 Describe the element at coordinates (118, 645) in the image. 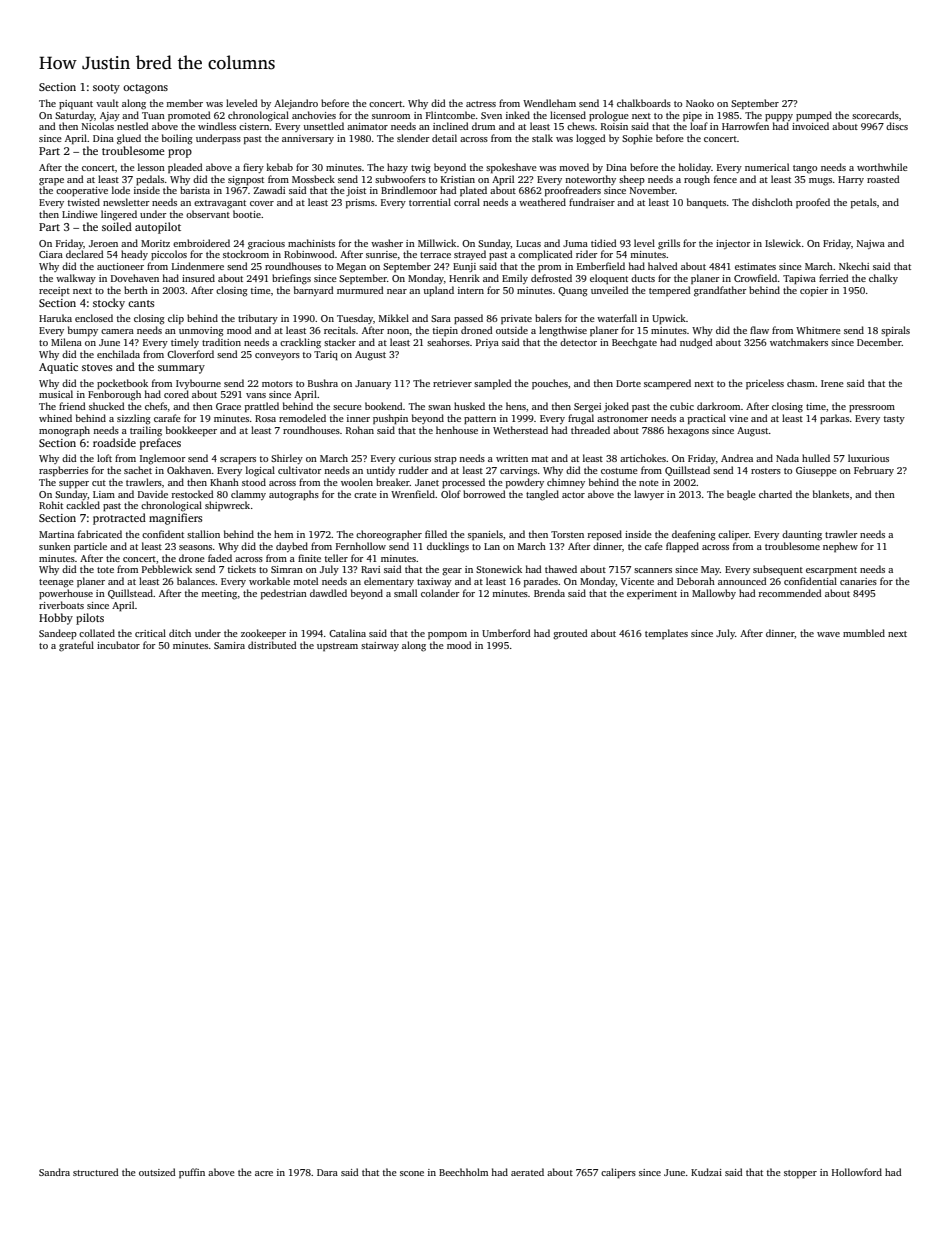

I see `incubator` at that location.
